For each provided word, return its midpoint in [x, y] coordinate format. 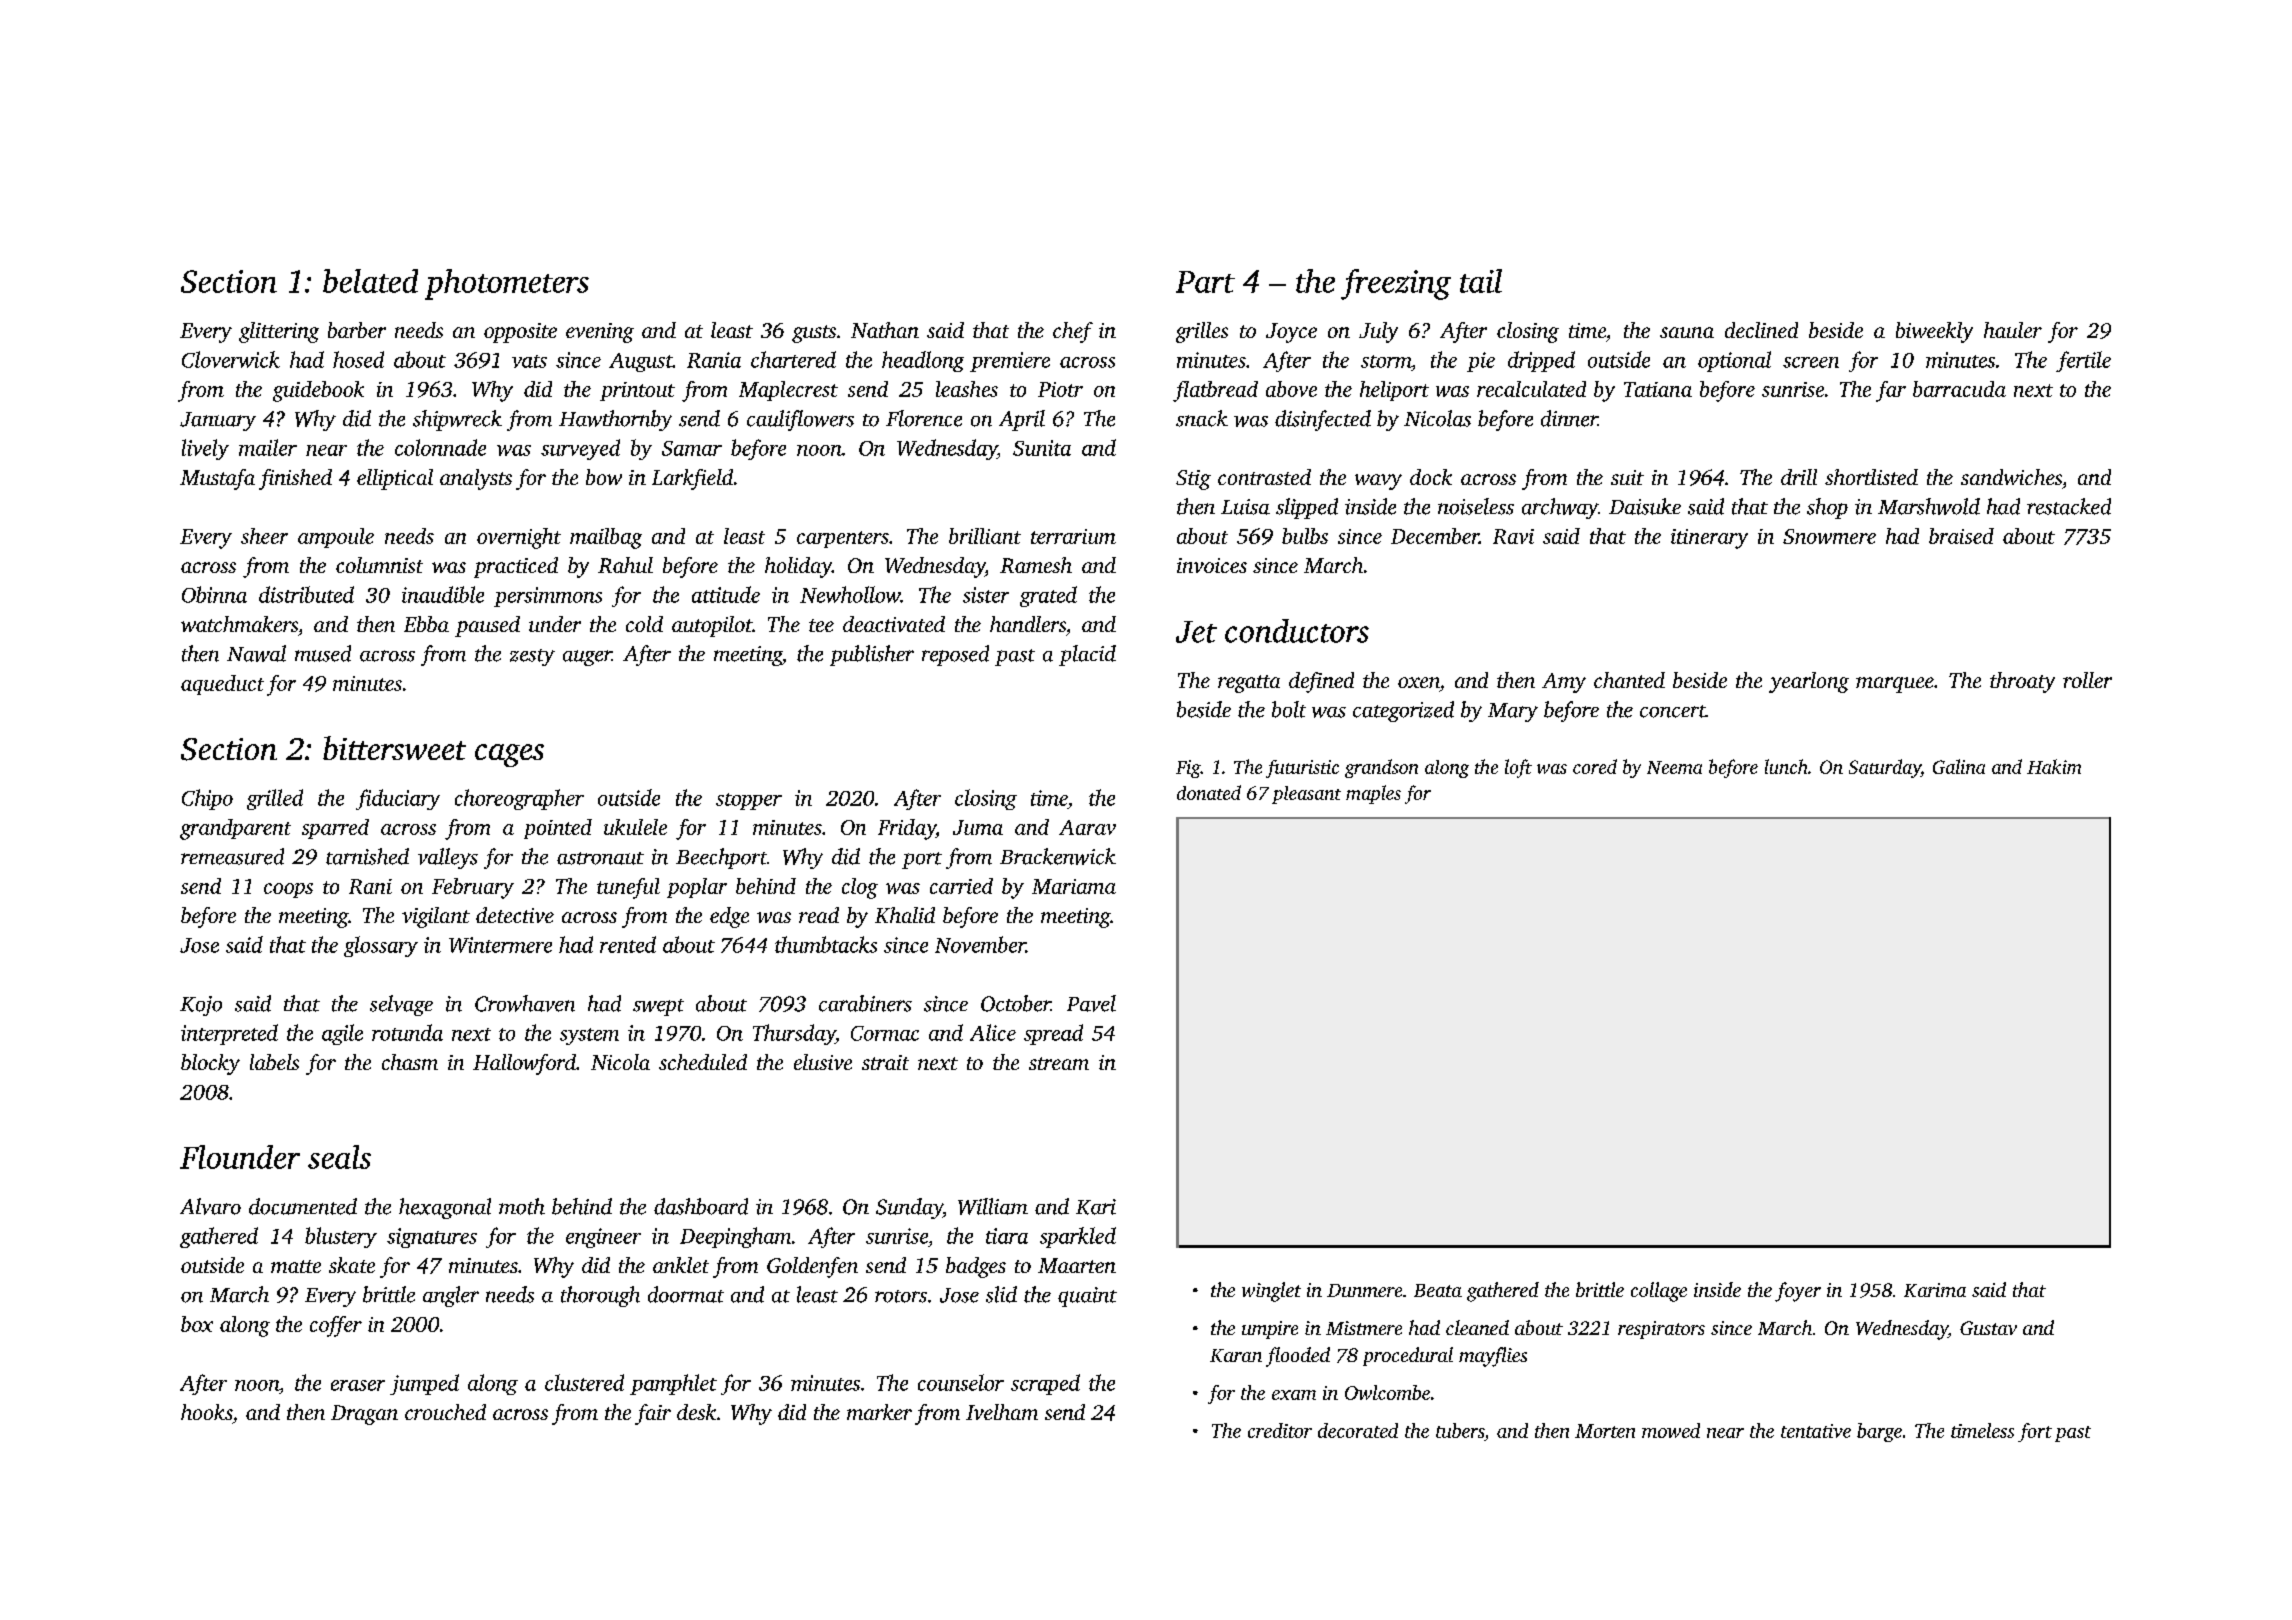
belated [370, 281]
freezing [1396, 284]
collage [1659, 1292]
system [589, 1036]
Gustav [1988, 1328]
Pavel [1091, 1003]
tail [1481, 281]
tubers [1460, 1430]
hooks [206, 1412]
